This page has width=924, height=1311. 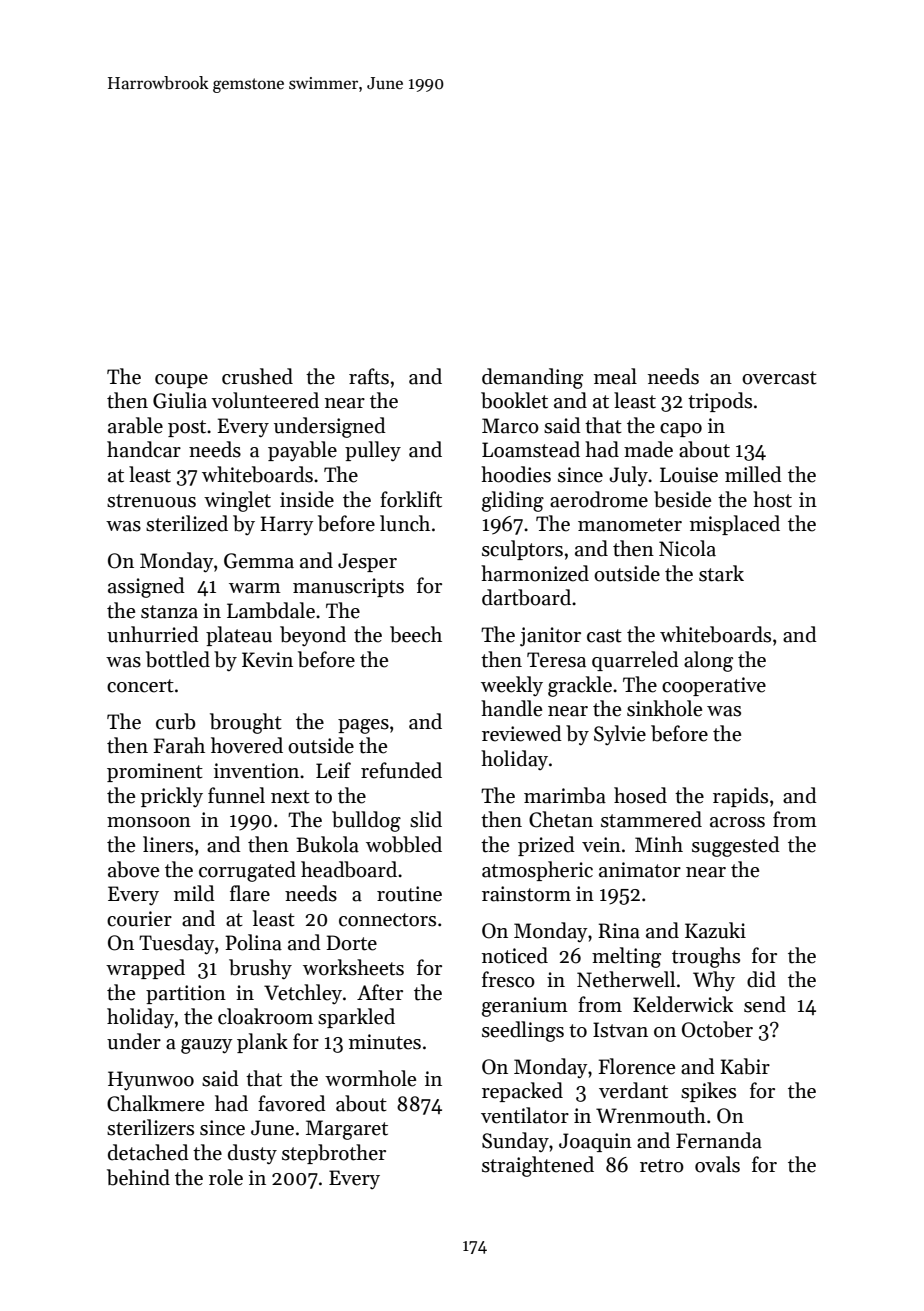 I want to click on Lambdale, so click(x=271, y=610).
